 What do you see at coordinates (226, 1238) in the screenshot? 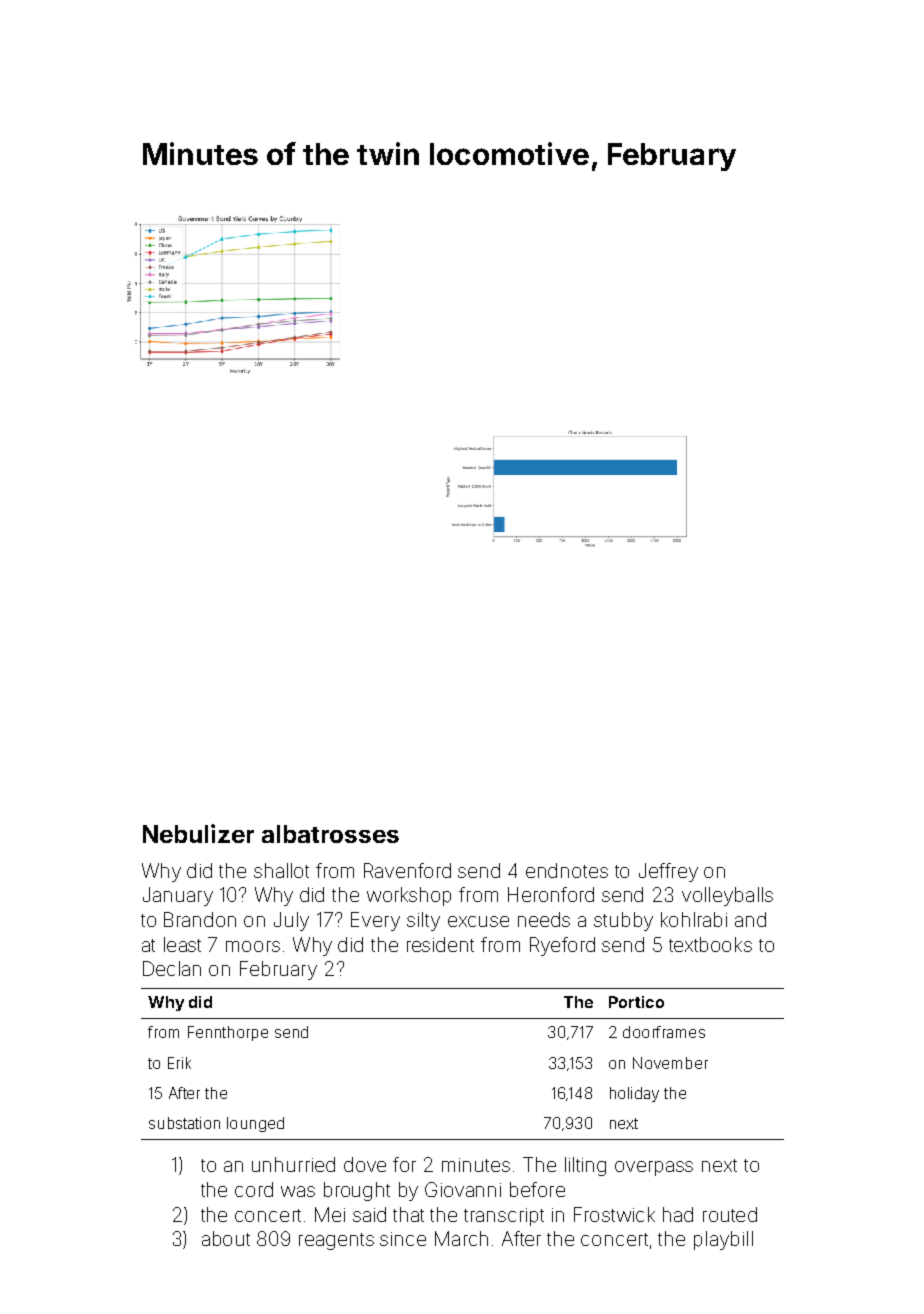
I see `about` at bounding box center [226, 1238].
